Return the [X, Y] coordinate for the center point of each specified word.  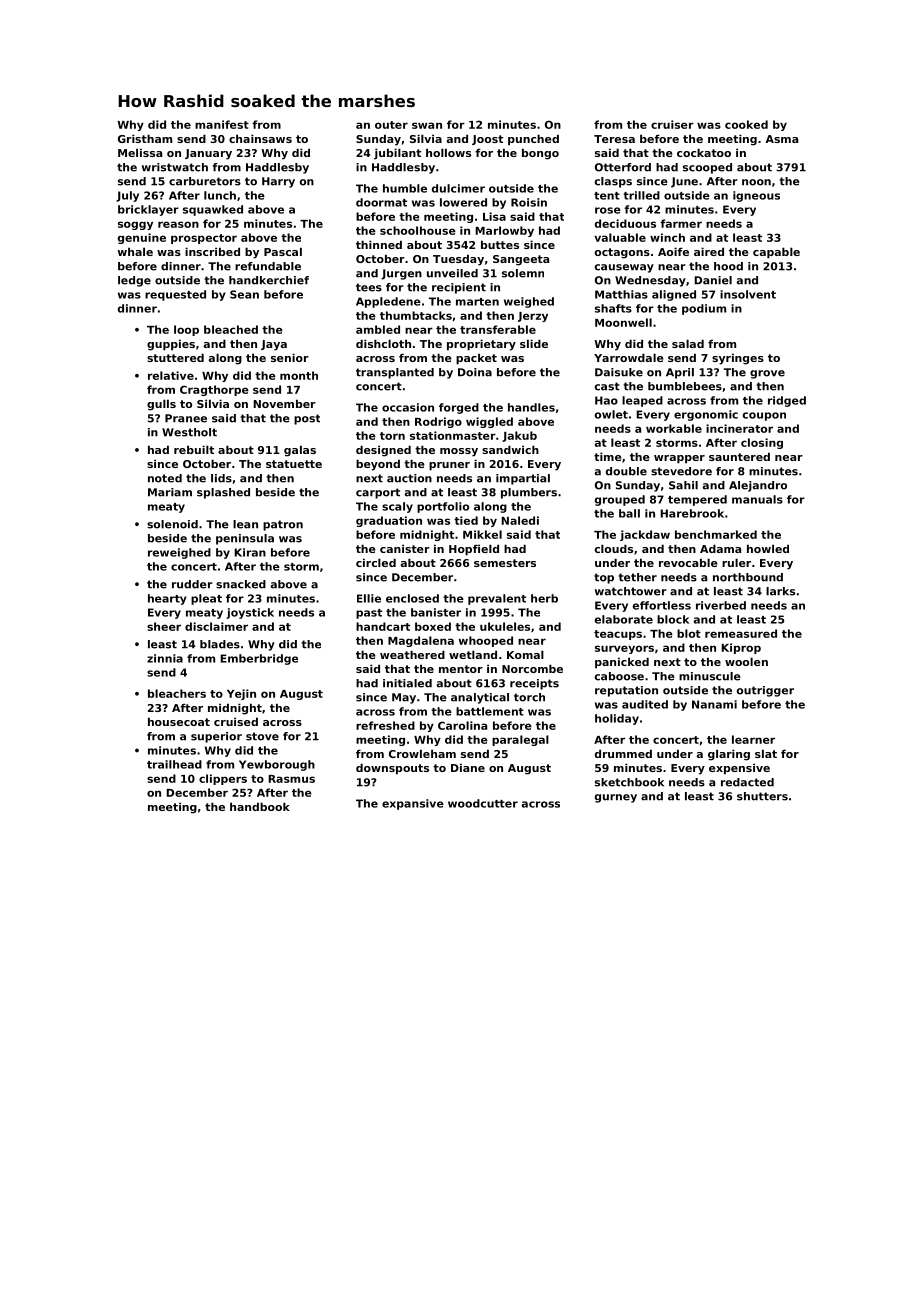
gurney [616, 798]
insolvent [748, 294]
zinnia [165, 658]
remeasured [741, 633]
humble [405, 188]
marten [477, 302]
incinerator [739, 428]
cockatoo [704, 152]
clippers [223, 779]
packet [476, 359]
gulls [161, 405]
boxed [433, 626]
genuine [142, 238]
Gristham [145, 138]
